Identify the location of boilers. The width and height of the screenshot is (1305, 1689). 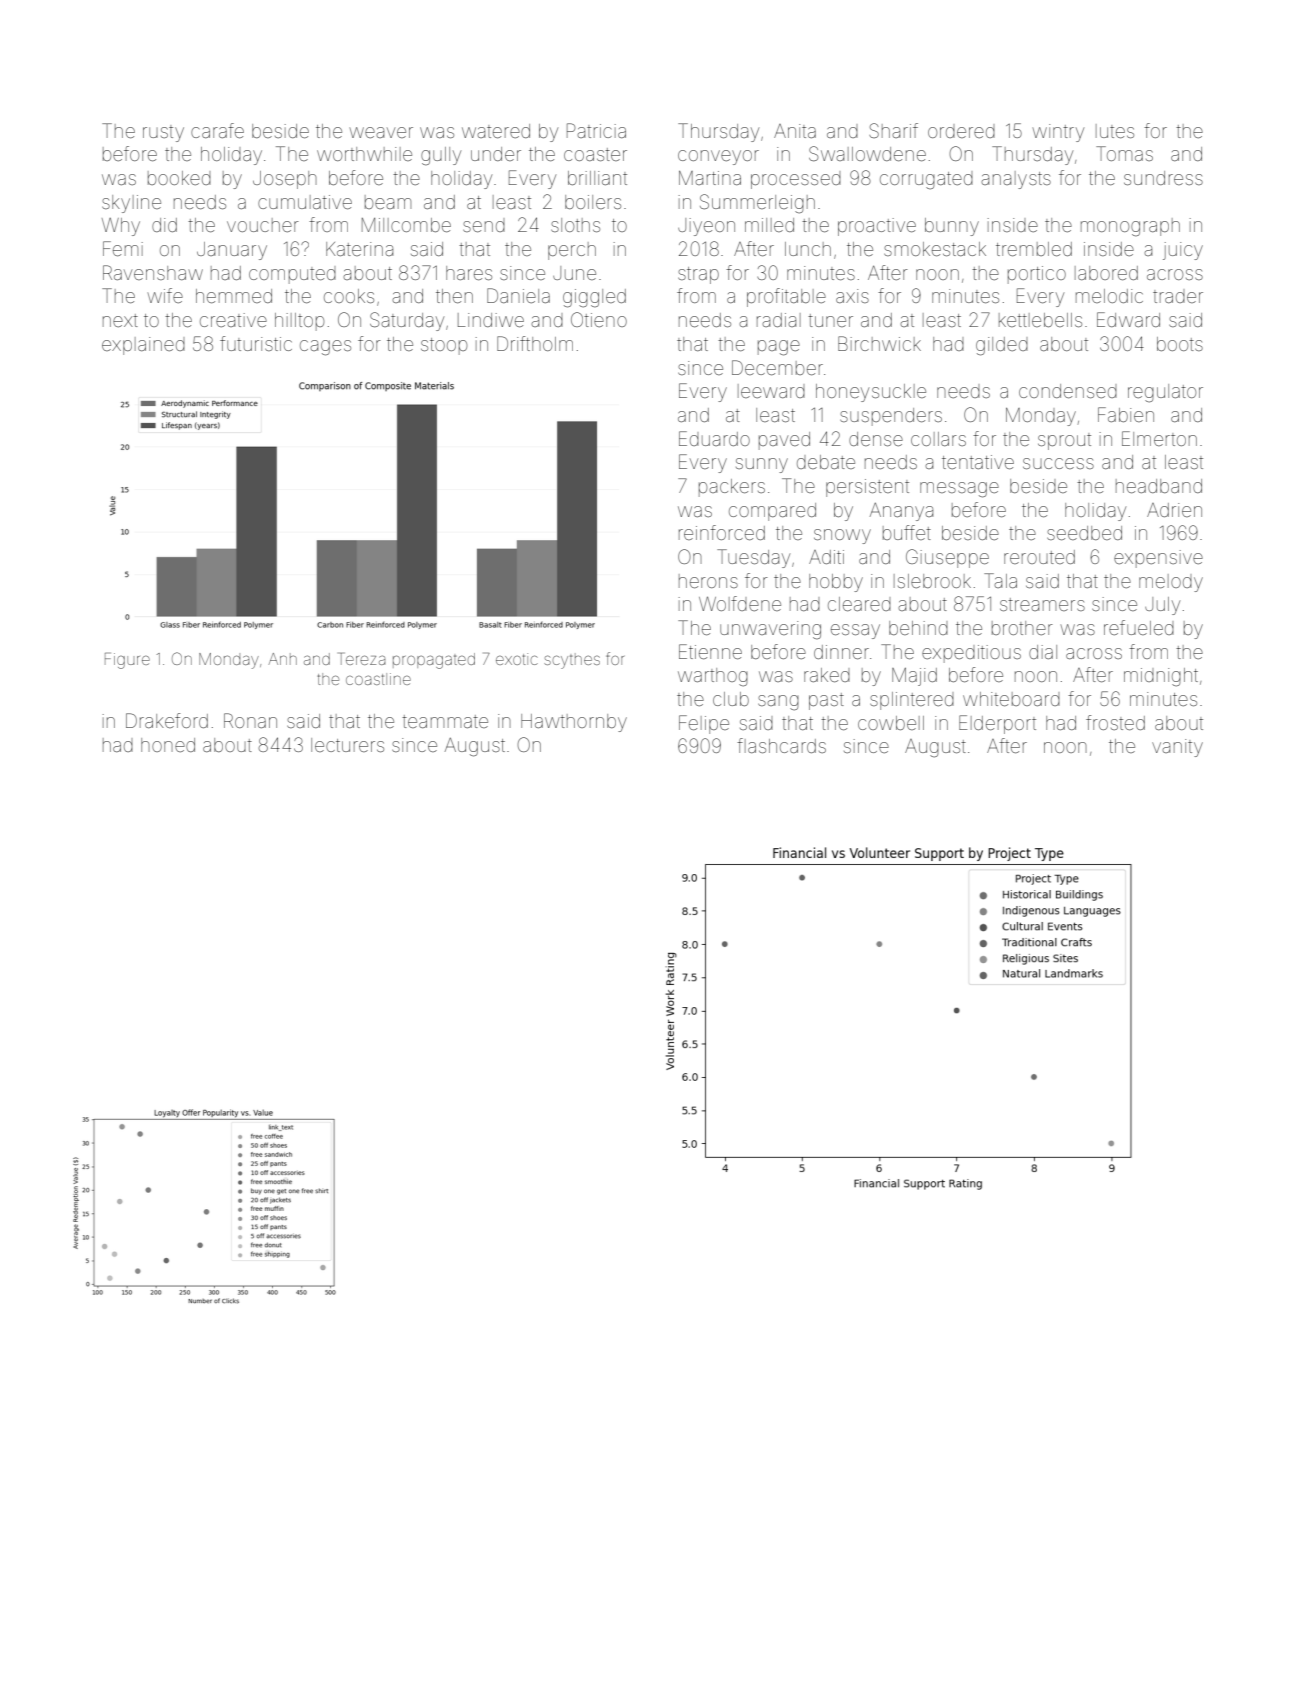
(593, 202).
